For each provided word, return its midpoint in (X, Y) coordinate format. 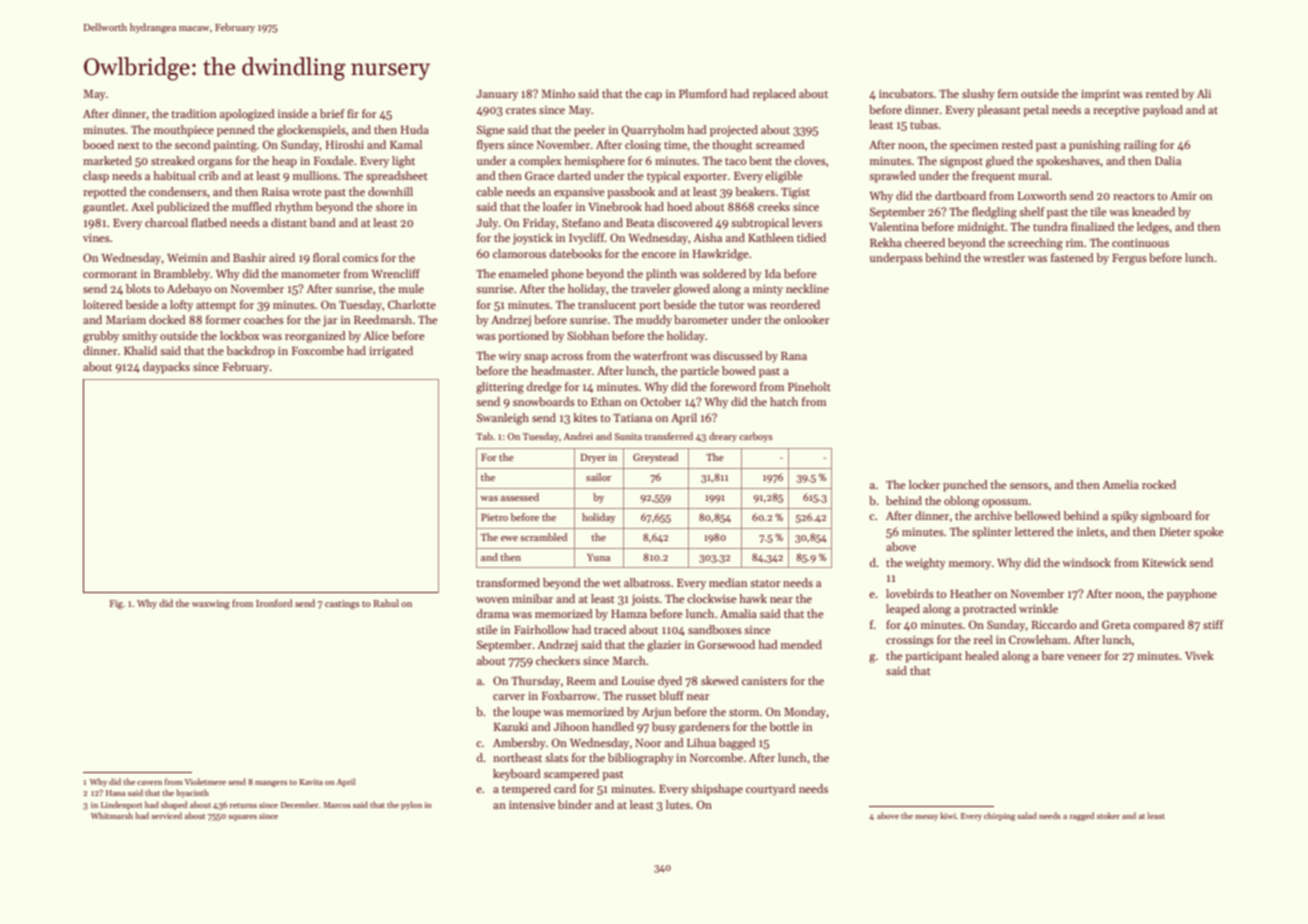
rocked (1159, 484)
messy (926, 818)
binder (575, 804)
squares (242, 818)
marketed (107, 160)
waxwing (211, 605)
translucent (607, 304)
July (487, 224)
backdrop (250, 352)
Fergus (1129, 259)
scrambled (543, 537)
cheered (925, 242)
